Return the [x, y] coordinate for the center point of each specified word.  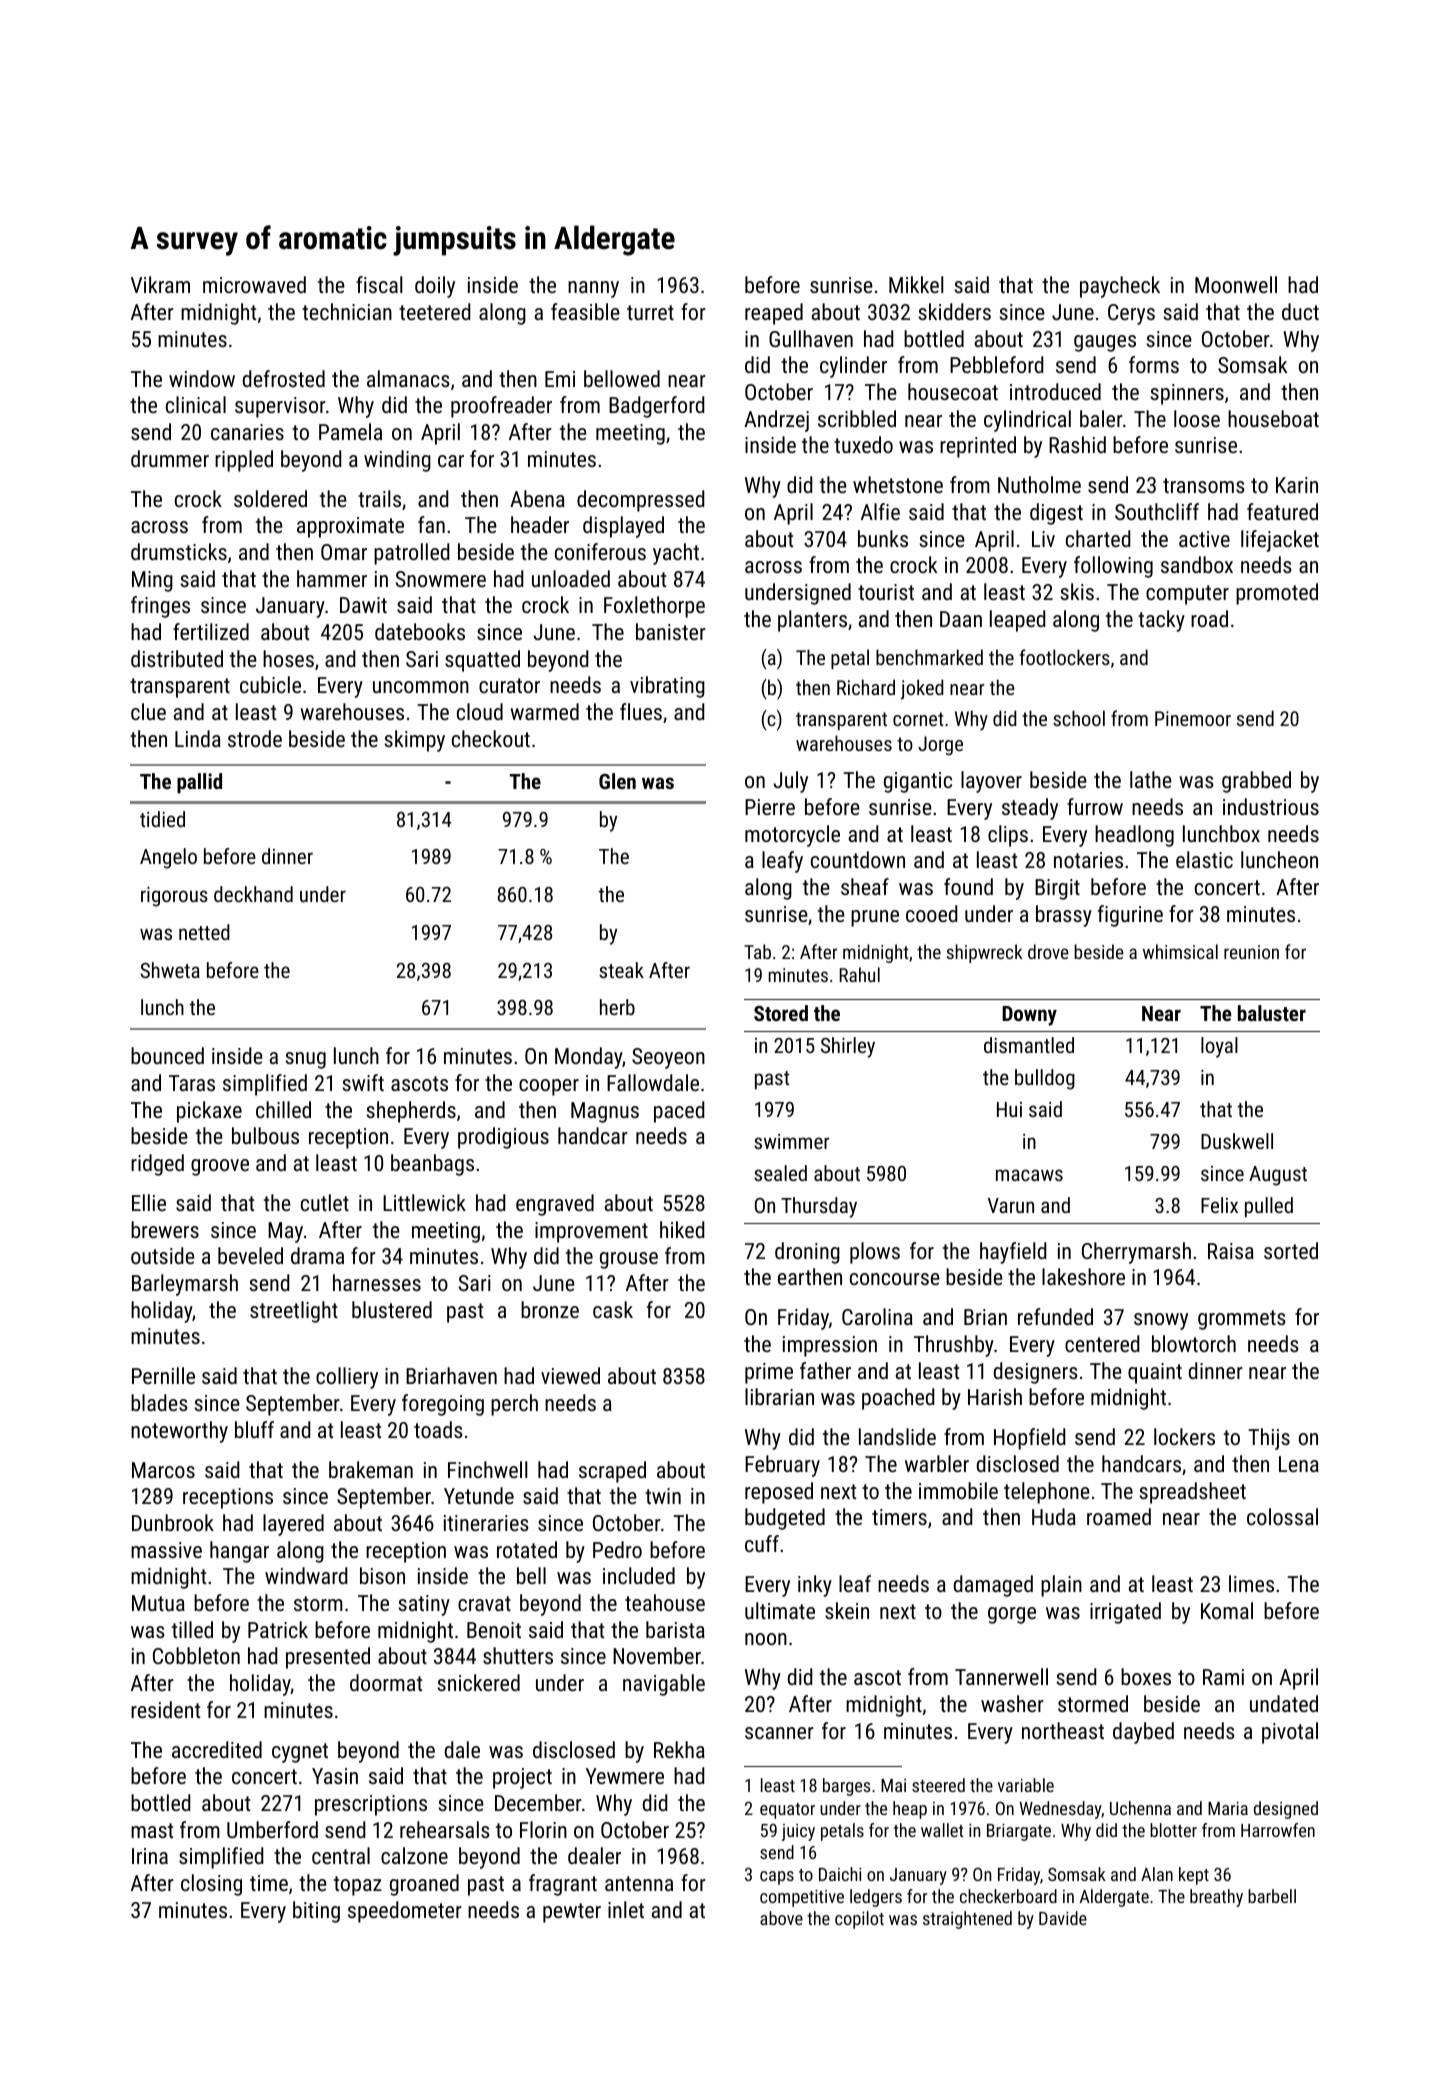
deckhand [253, 894]
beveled [250, 1255]
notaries [1088, 860]
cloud [480, 711]
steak [621, 970]
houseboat [1273, 418]
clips [1008, 836]
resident [165, 1709]
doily [435, 287]
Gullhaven [811, 338]
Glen [617, 781]
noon [766, 1639]
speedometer [405, 1912]
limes [1251, 1583]
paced [679, 1112]
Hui [1009, 1109]
